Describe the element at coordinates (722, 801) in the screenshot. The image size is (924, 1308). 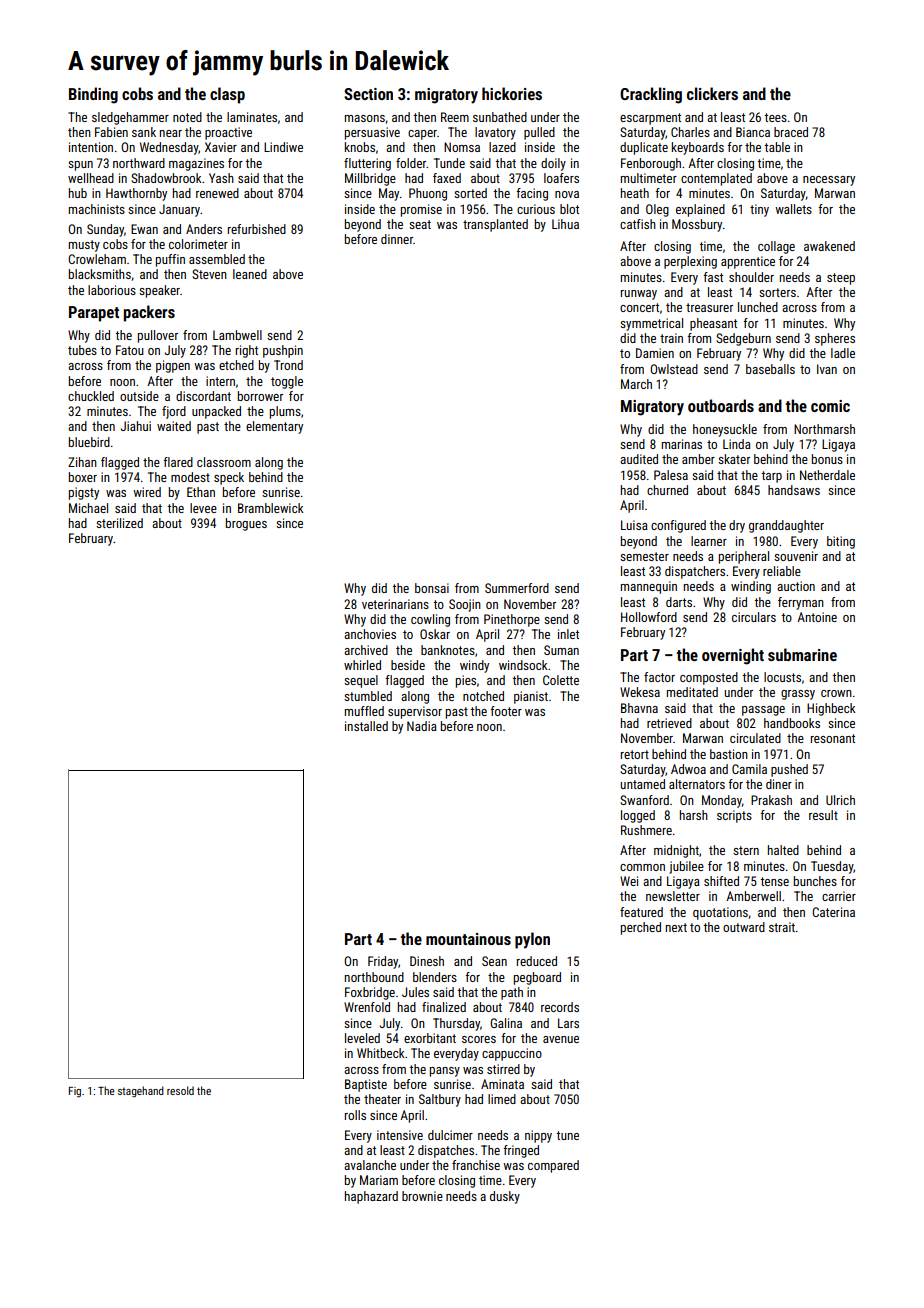
I see `Monday` at that location.
